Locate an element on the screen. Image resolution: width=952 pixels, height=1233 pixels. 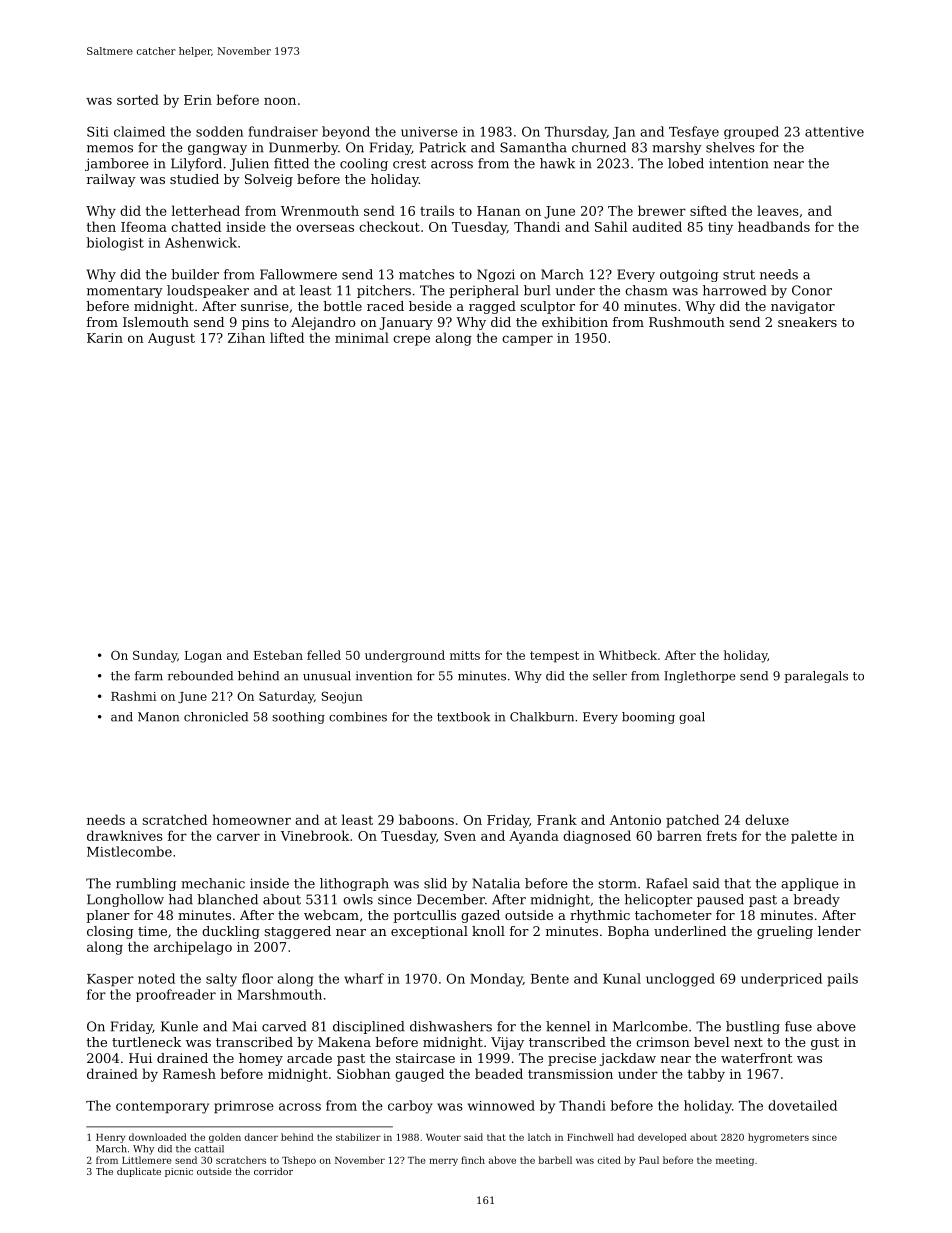
attentive is located at coordinates (834, 132).
